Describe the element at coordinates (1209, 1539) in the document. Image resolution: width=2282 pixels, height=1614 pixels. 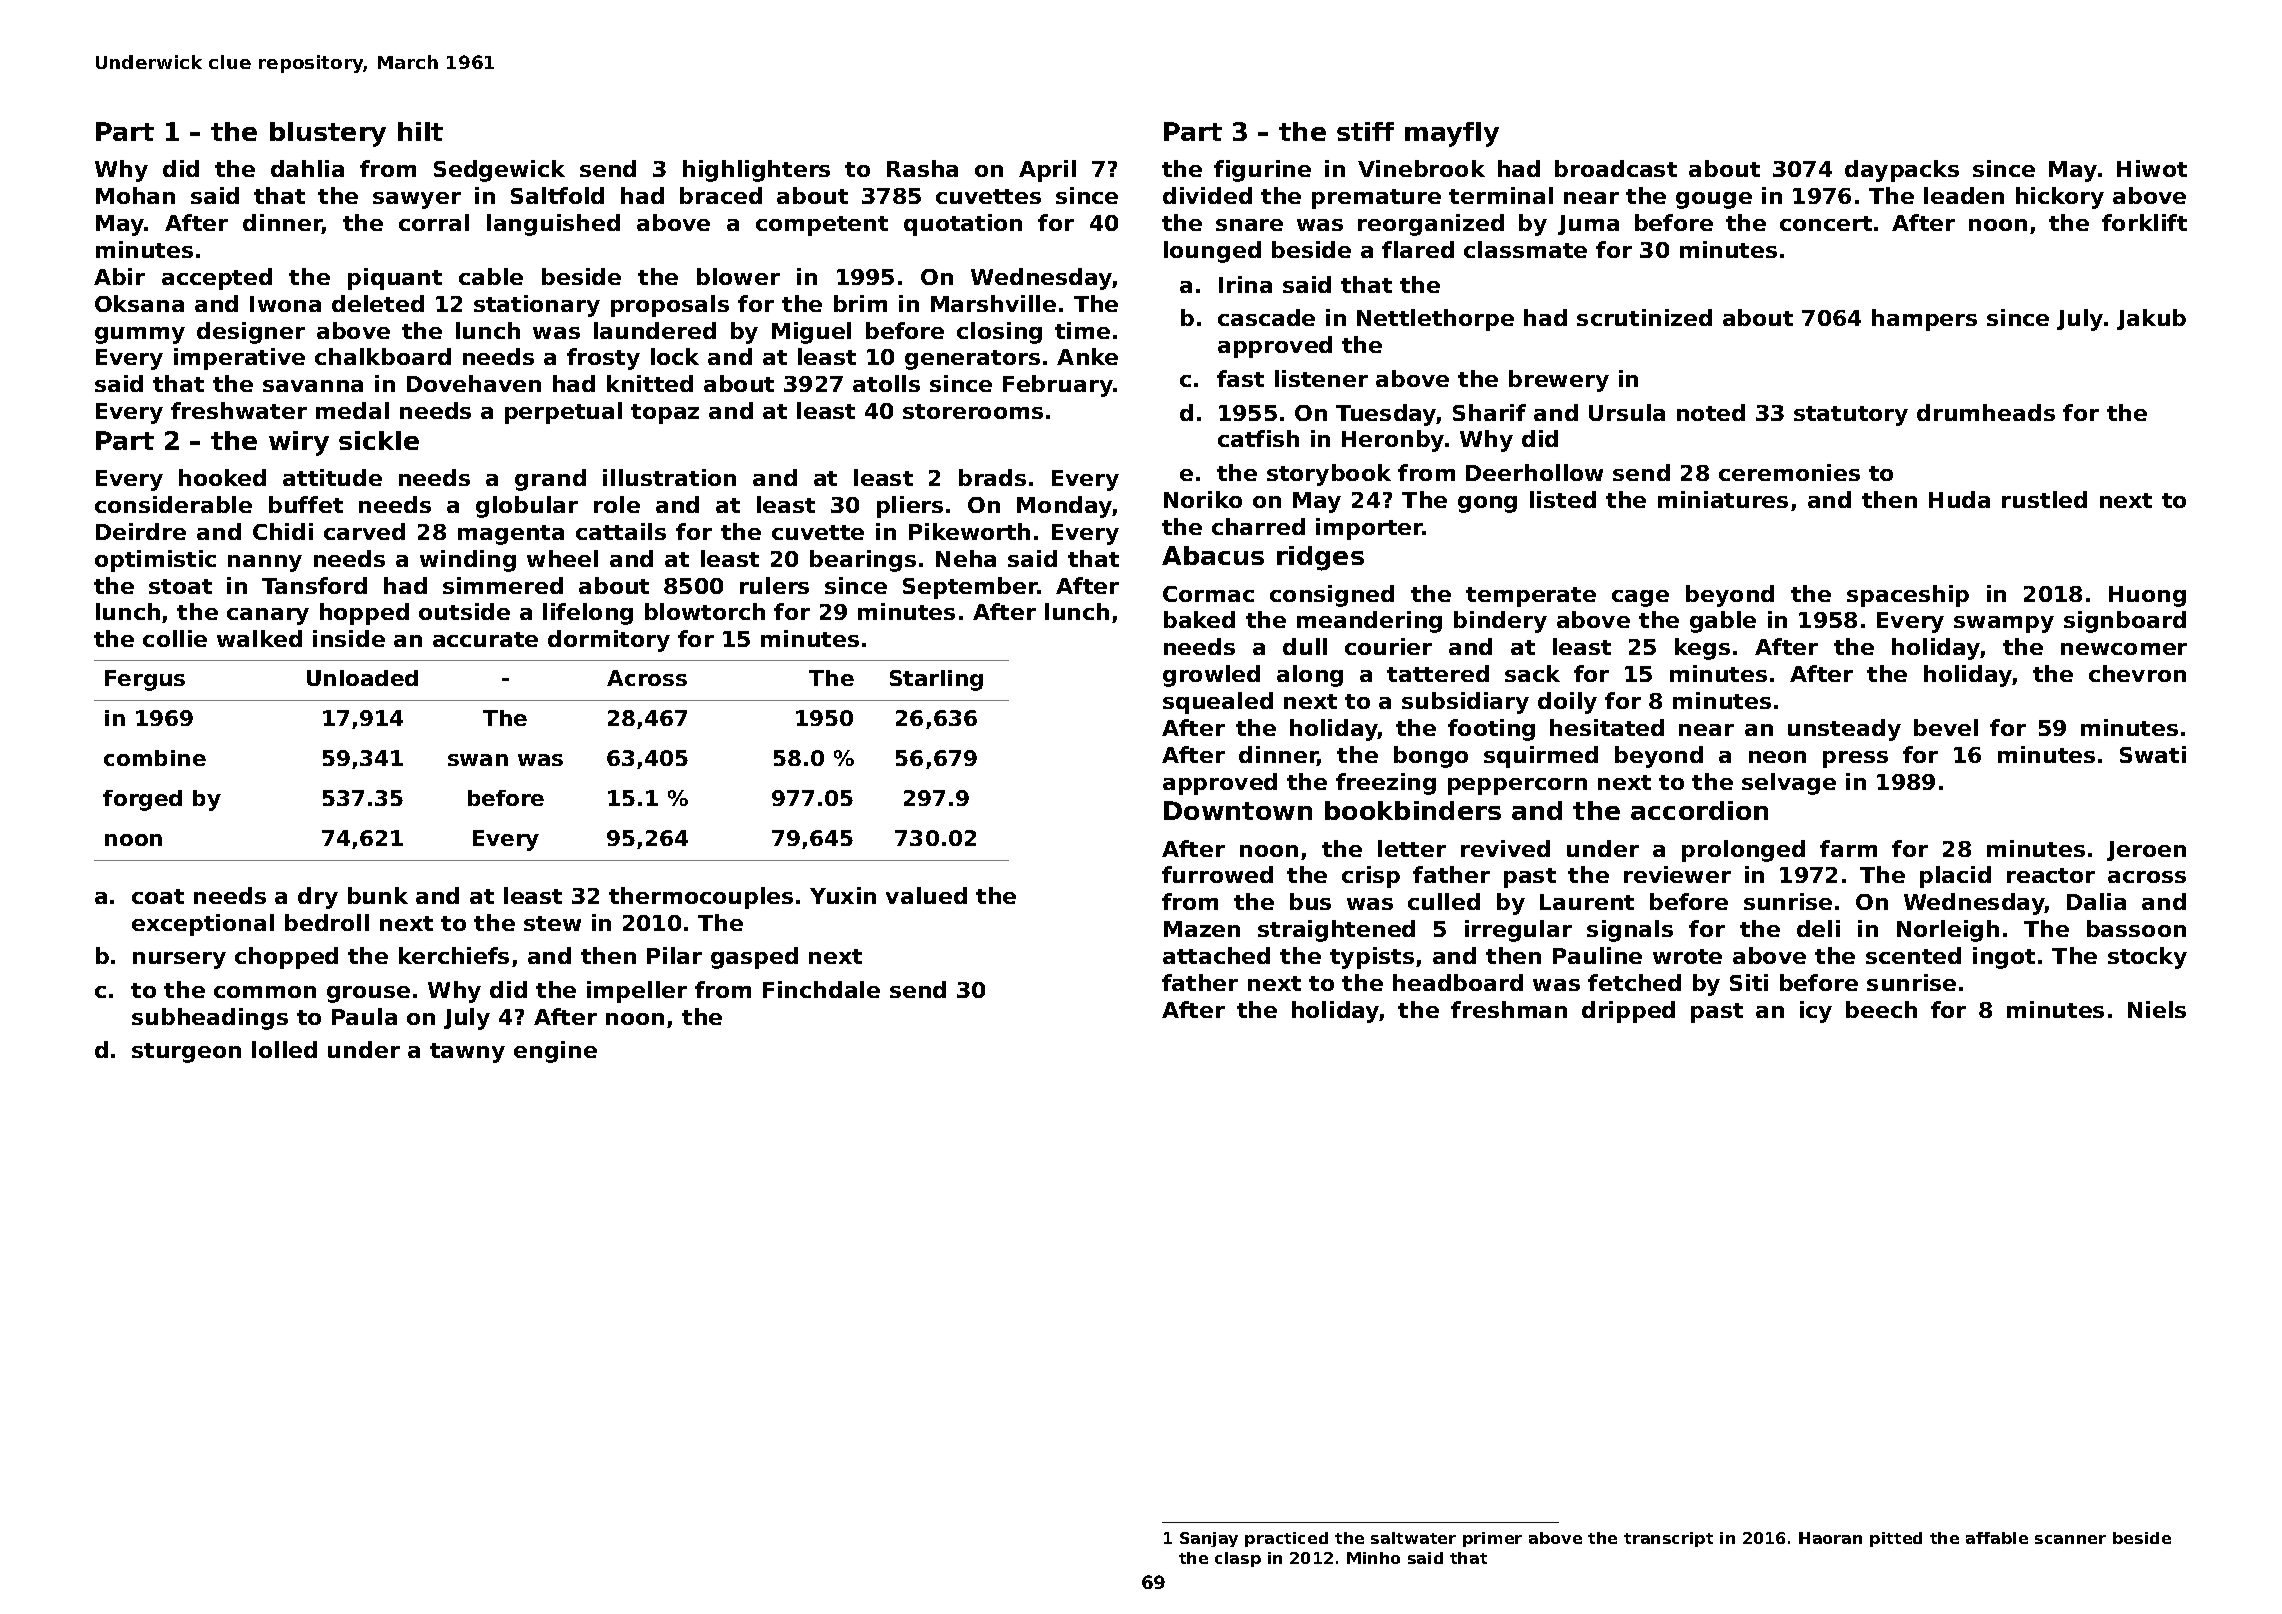
I see `Sanjay` at that location.
